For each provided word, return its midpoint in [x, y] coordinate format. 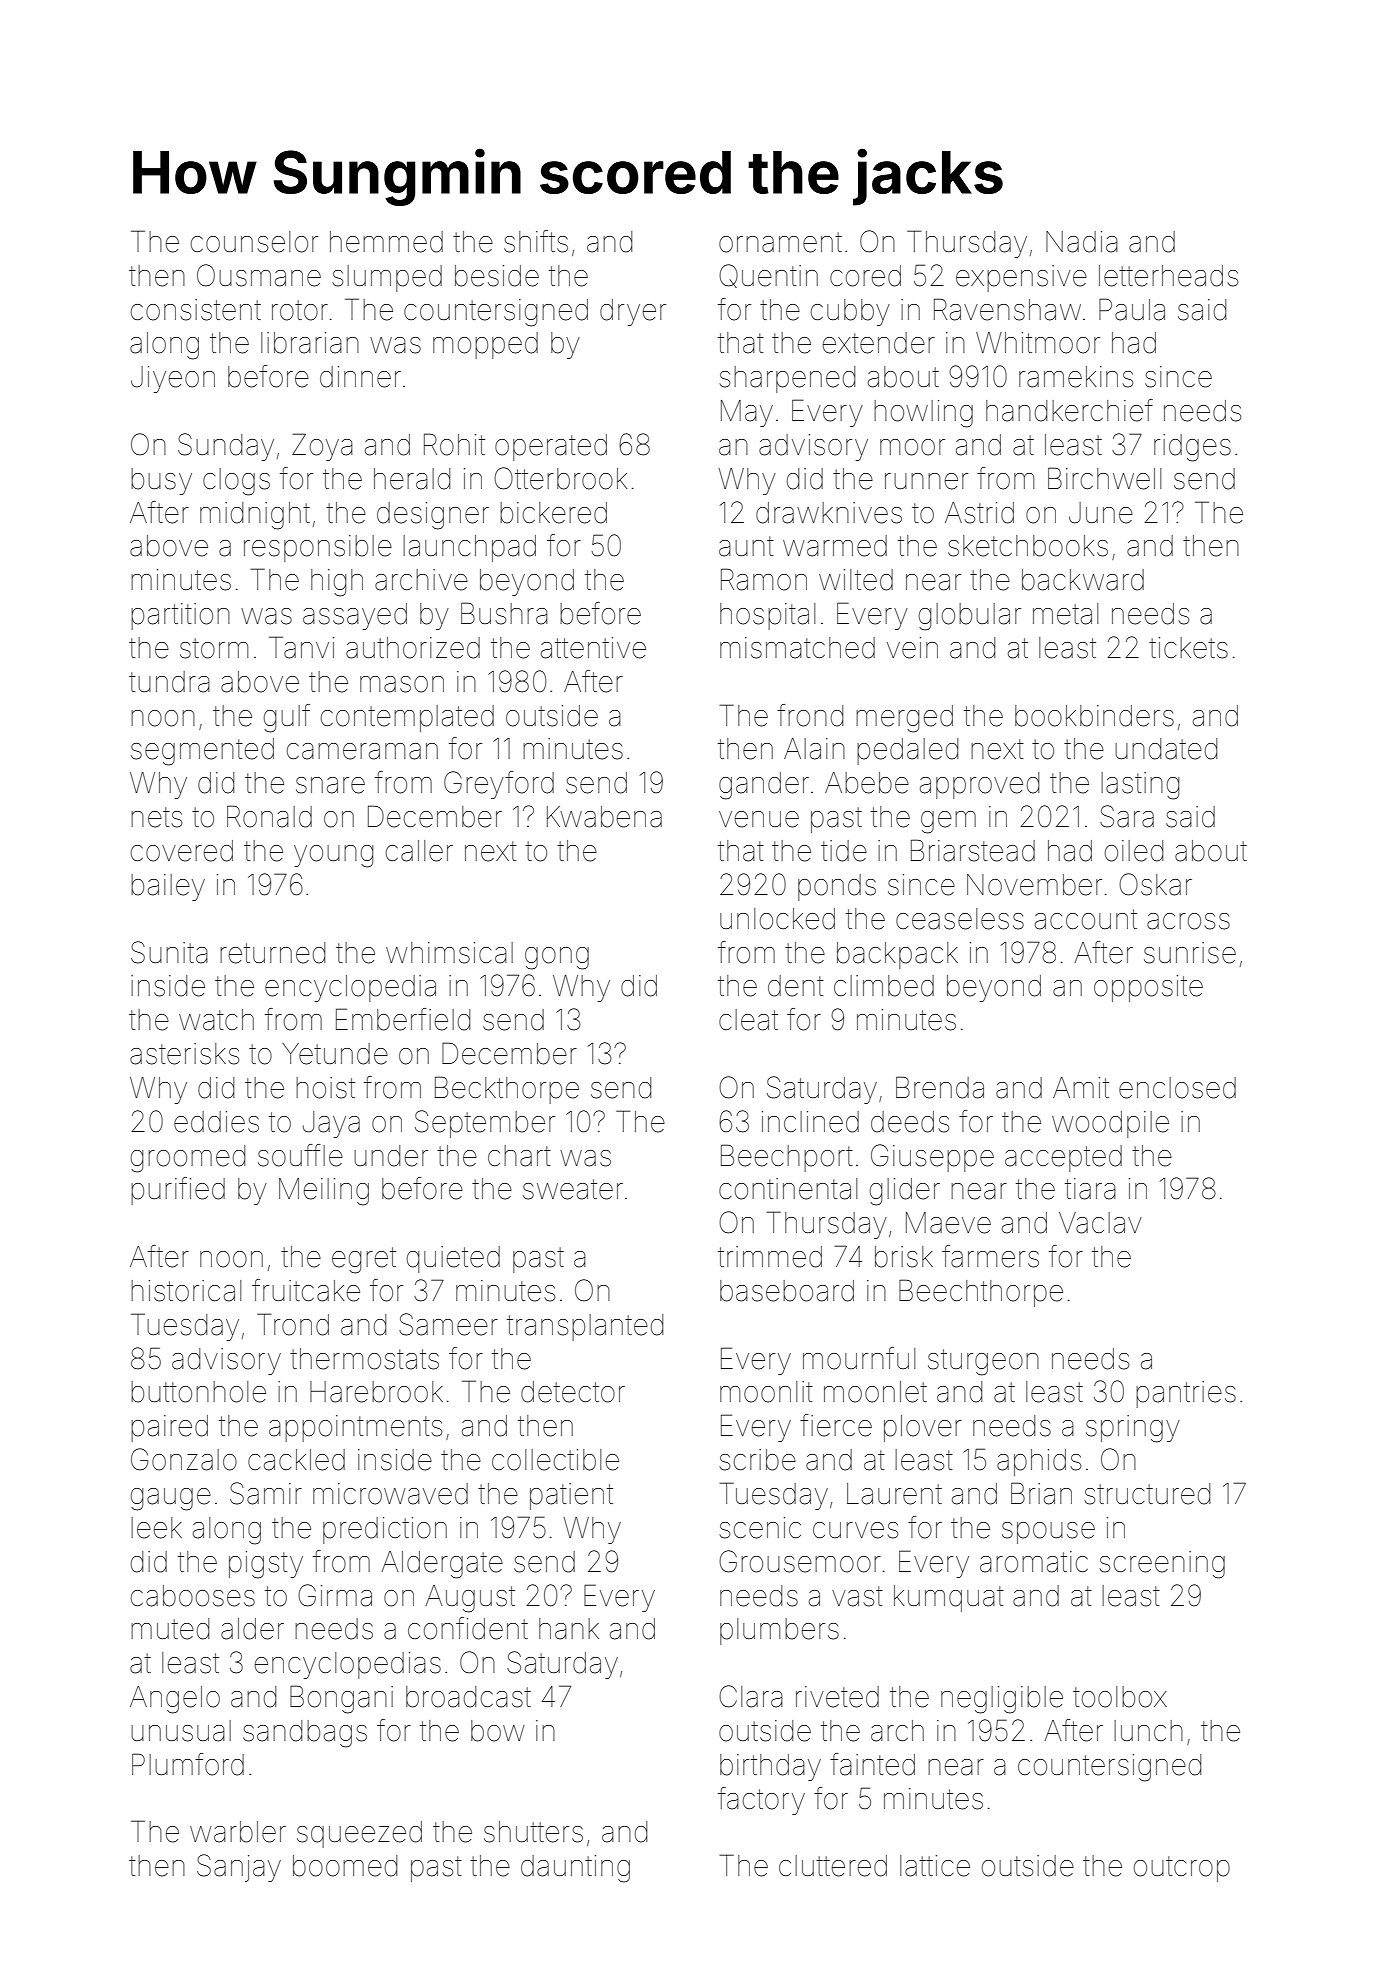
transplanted [585, 1327]
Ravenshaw [1007, 309]
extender [879, 343]
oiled [1134, 851]
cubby [850, 312]
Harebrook [376, 1392]
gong [557, 958]
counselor [254, 242]
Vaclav [1100, 1223]
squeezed [359, 1834]
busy [161, 481]
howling [923, 414]
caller [419, 851]
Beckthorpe [507, 1090]
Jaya [331, 1124]
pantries [1186, 1394]
